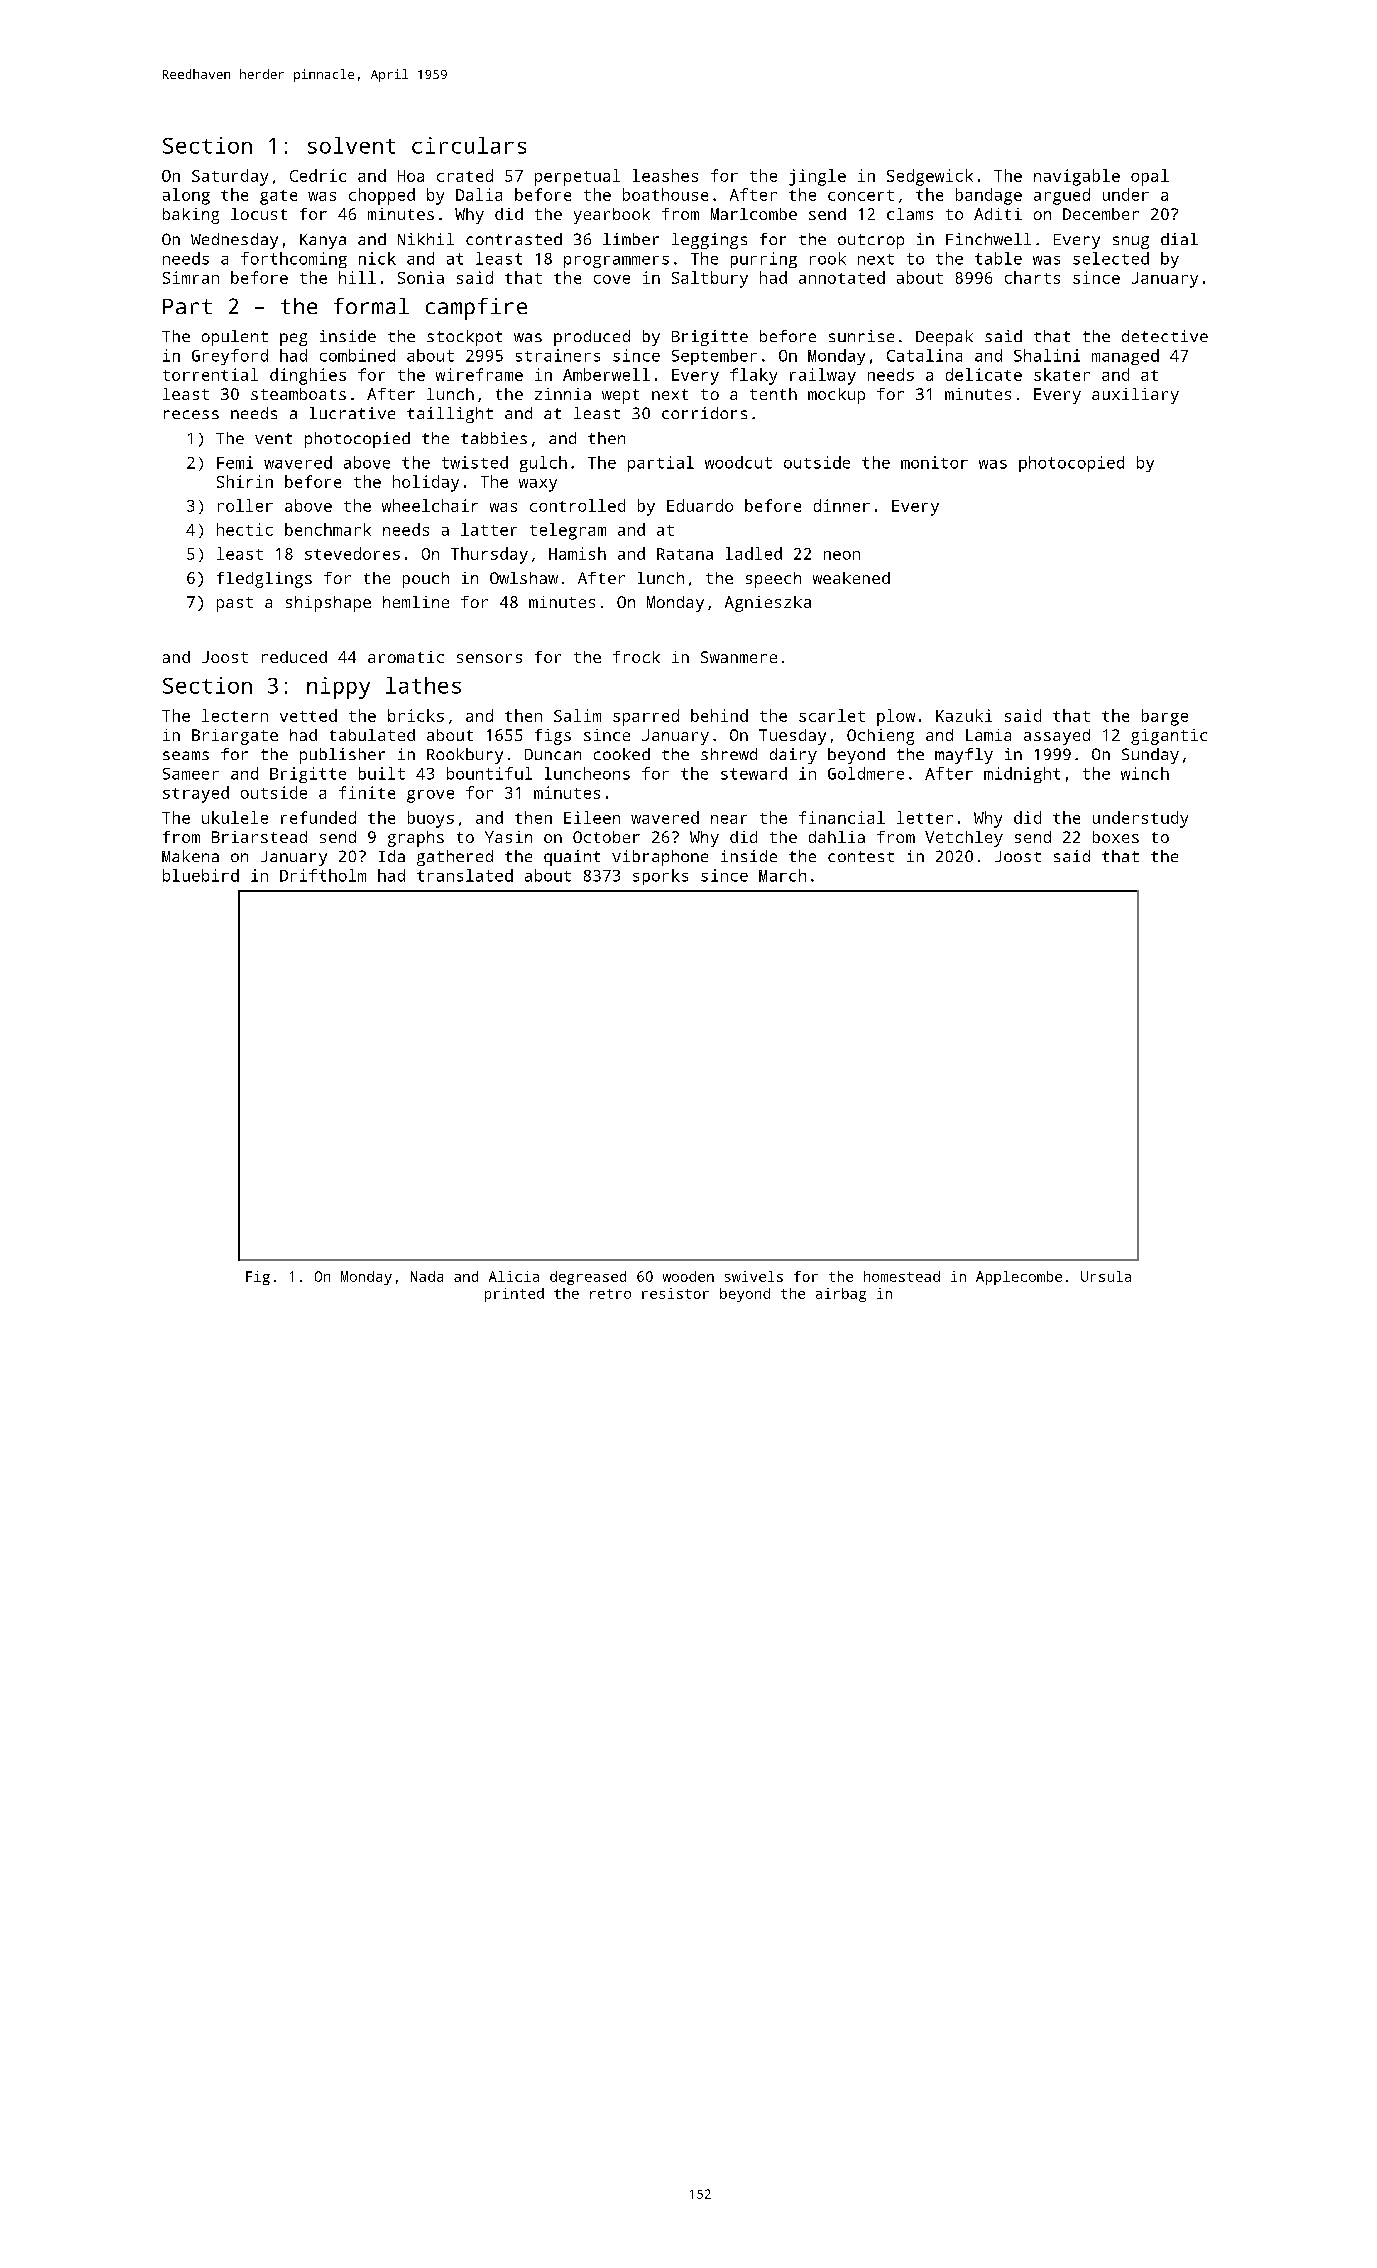 Image resolution: width=1377 pixels, height=2268 pixels. Describe the element at coordinates (234, 241) in the screenshot. I see `Wednesday` at that location.
